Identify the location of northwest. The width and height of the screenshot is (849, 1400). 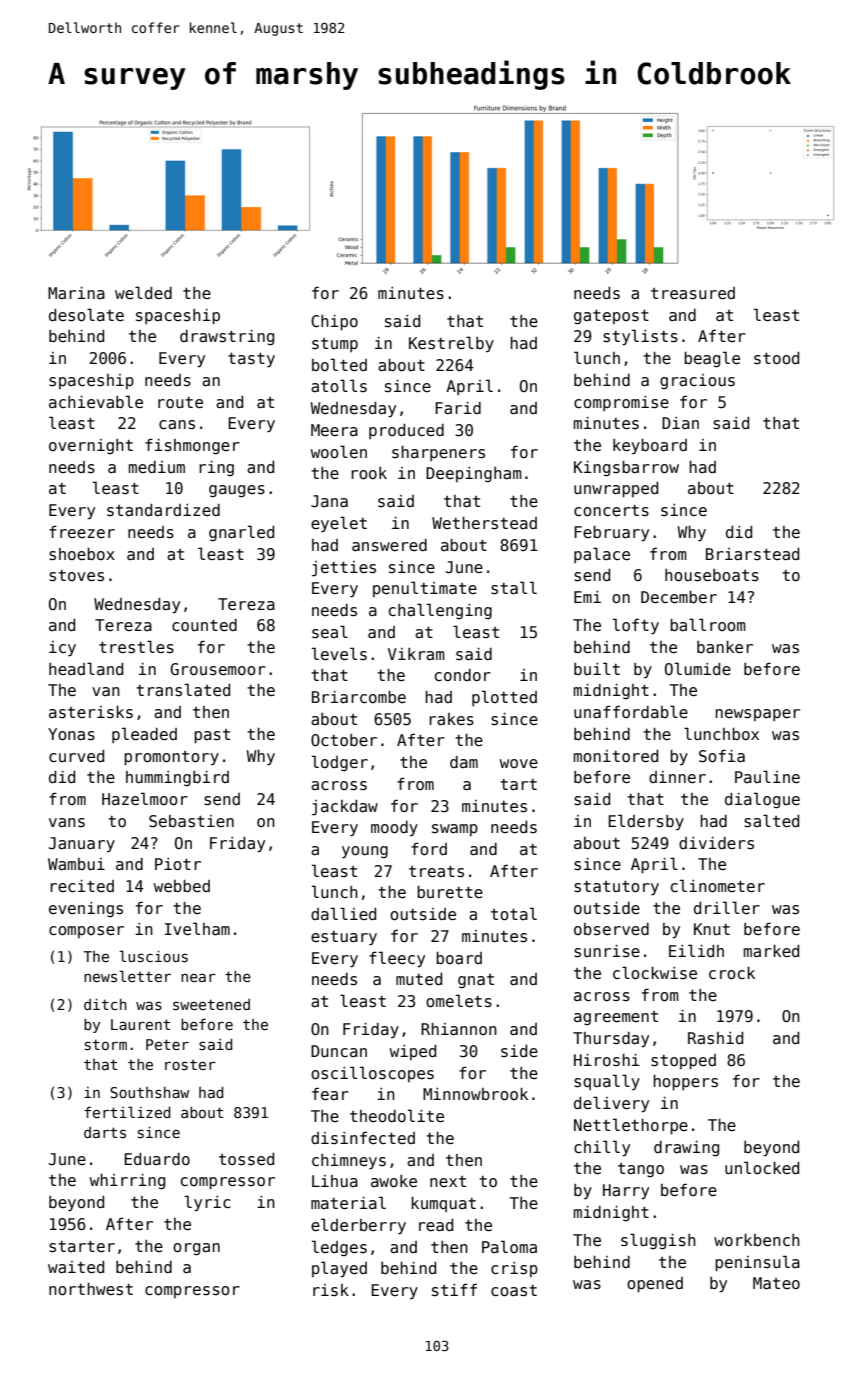
(91, 1289).
